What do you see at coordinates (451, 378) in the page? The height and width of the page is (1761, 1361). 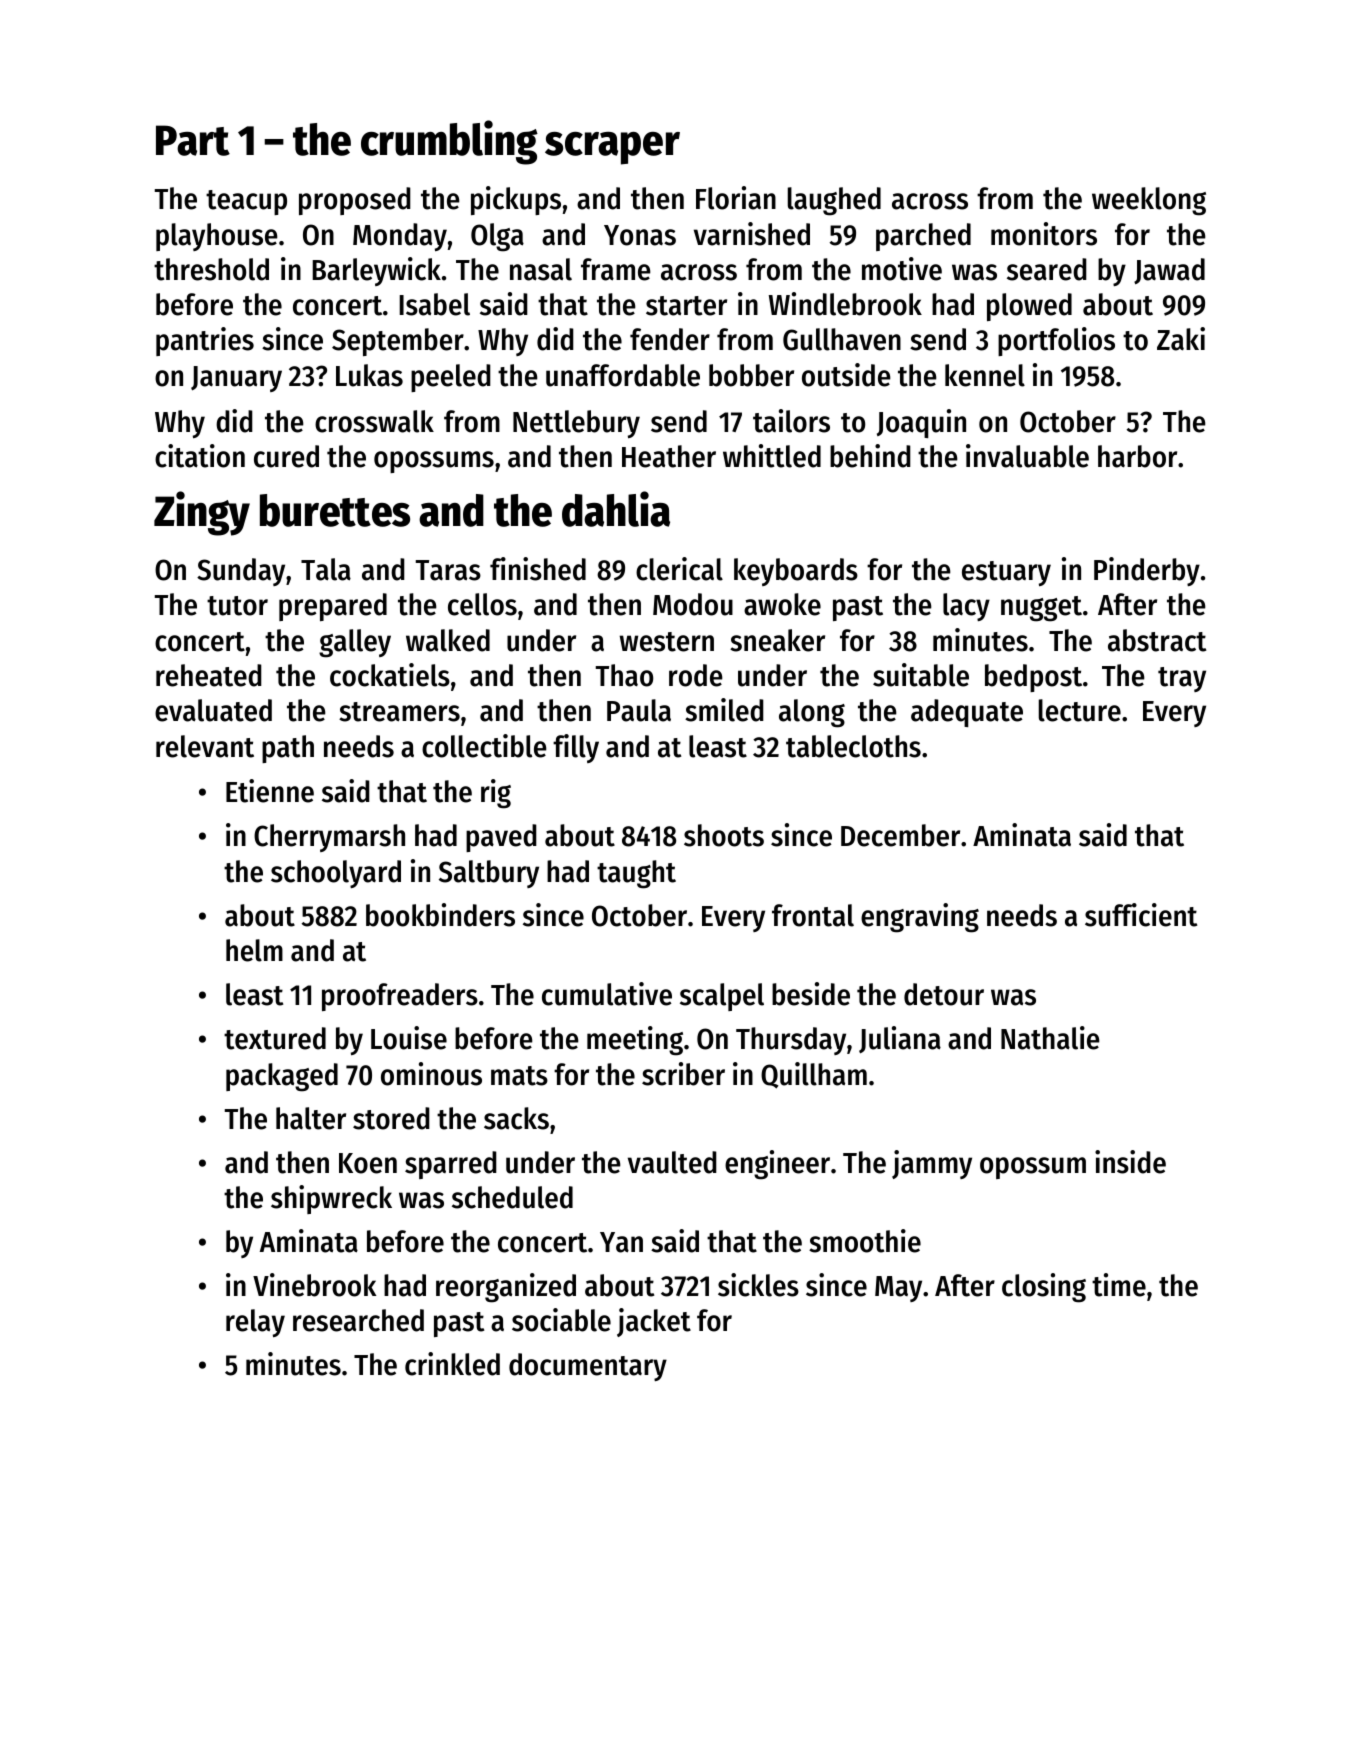 I see `peeled` at bounding box center [451, 378].
